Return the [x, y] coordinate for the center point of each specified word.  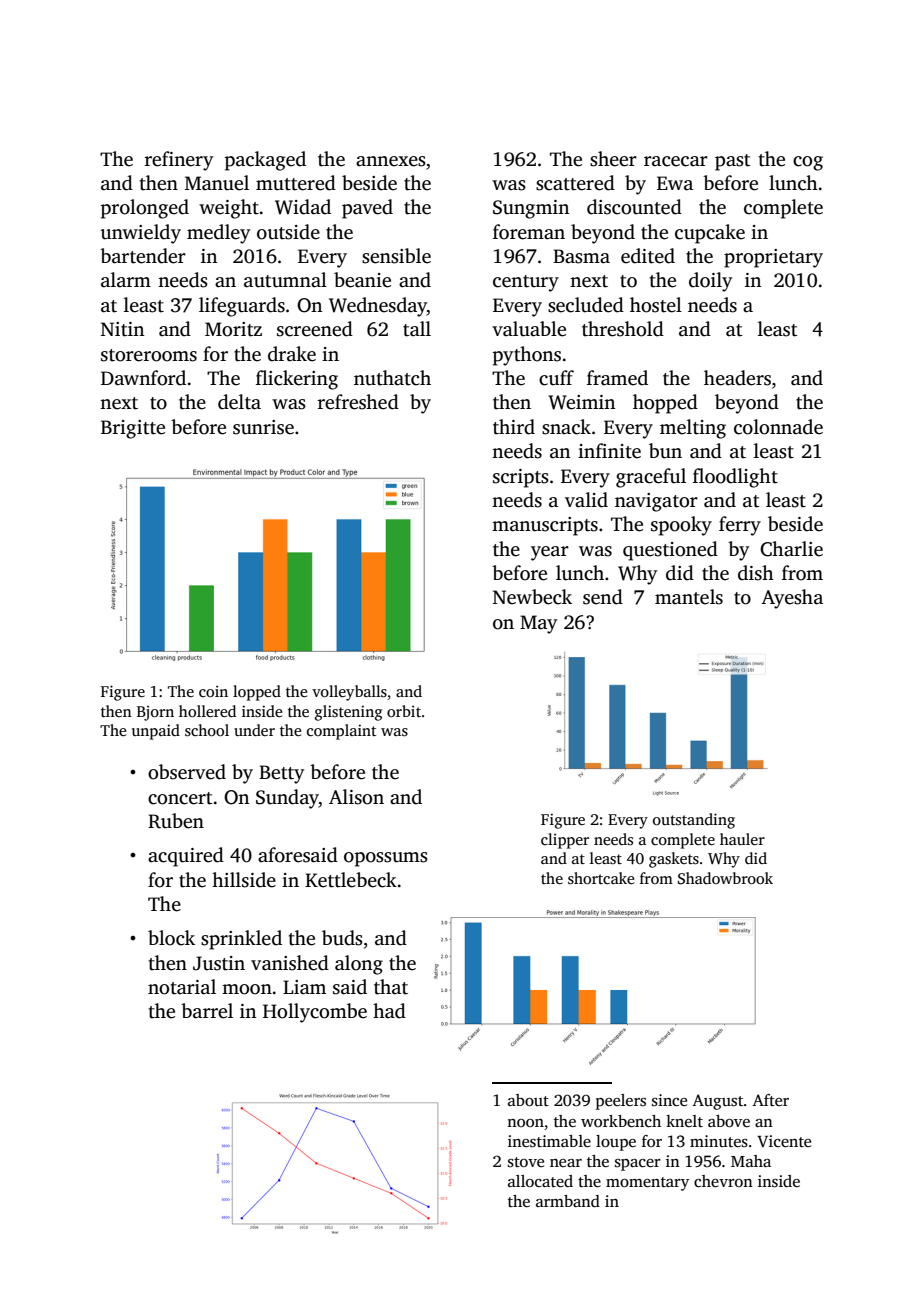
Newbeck [532, 597]
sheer [613, 159]
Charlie [791, 549]
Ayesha [792, 599]
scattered [575, 183]
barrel [207, 1011]
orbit [404, 711]
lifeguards [242, 307]
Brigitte [133, 429]
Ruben [176, 821]
